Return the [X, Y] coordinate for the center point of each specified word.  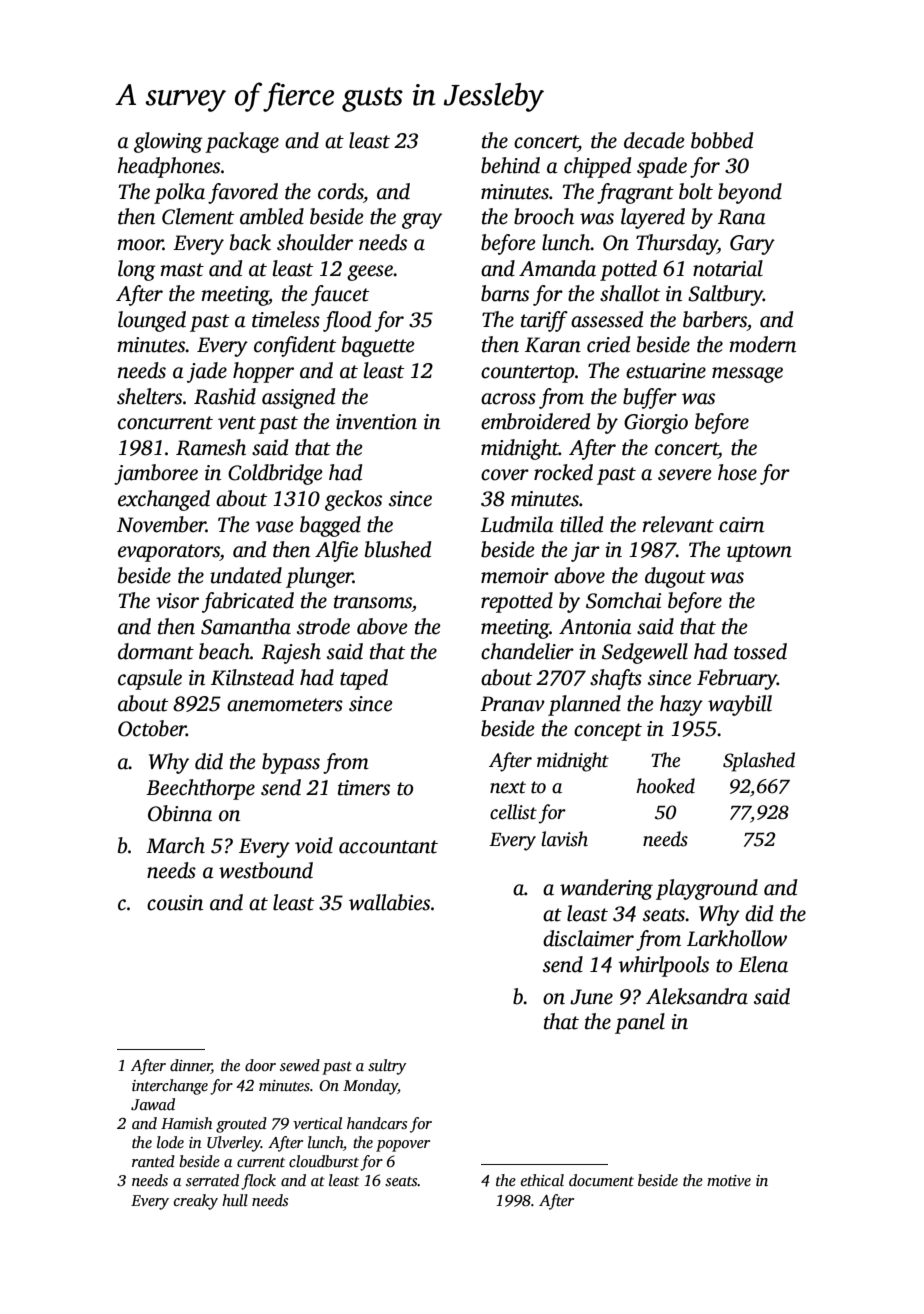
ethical [542, 1180]
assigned [298, 398]
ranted [153, 1161]
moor [140, 245]
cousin [175, 903]
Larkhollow [737, 938]
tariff [544, 321]
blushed [398, 549]
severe [685, 475]
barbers [715, 319]
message [747, 375]
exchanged [164, 500]
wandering [606, 889]
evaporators [169, 553]
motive [729, 1180]
